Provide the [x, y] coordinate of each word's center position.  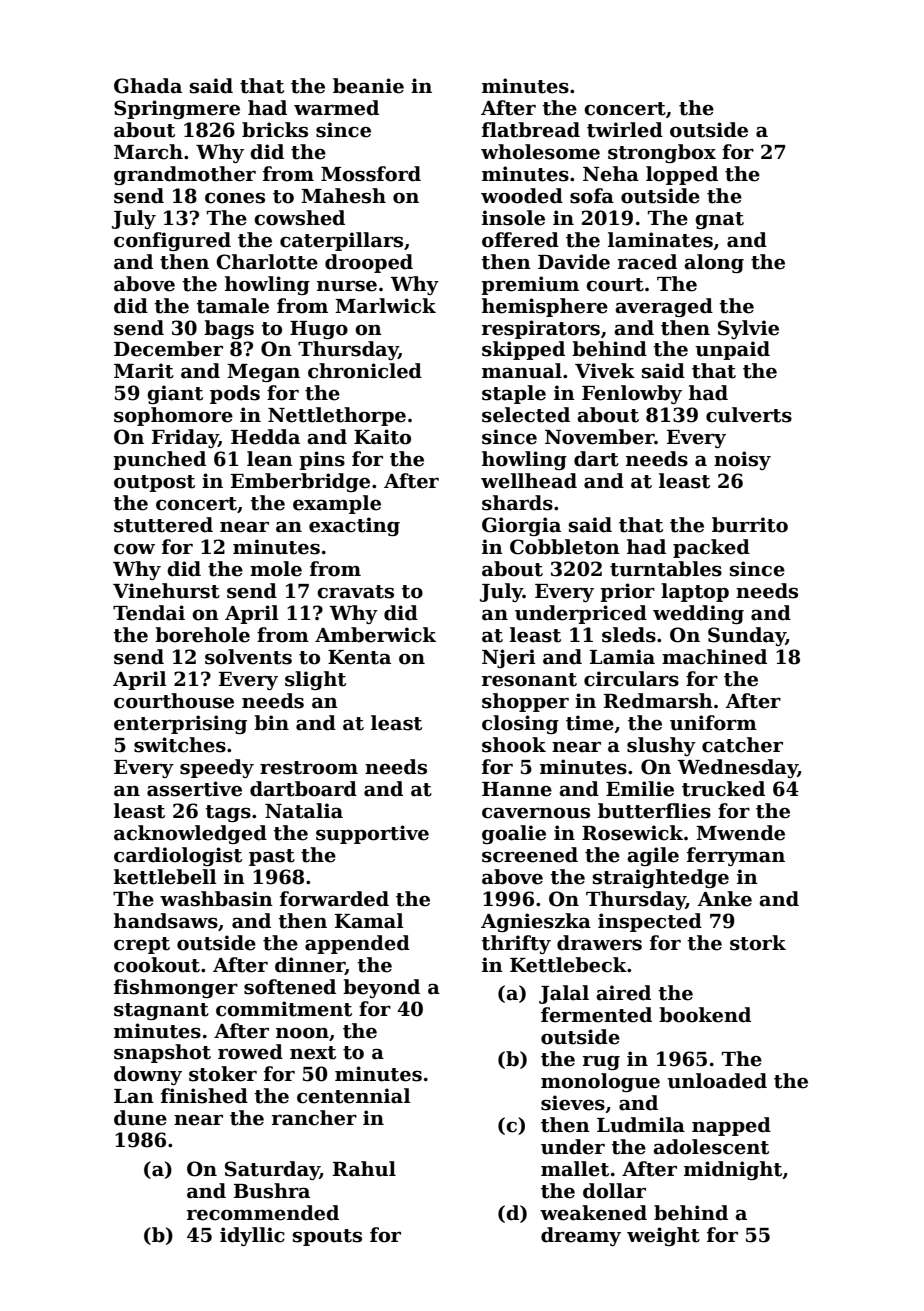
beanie [368, 86]
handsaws [166, 921]
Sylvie [748, 329]
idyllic [252, 1236]
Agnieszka [536, 922]
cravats [355, 592]
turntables [666, 569]
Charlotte [267, 262]
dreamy [581, 1236]
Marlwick [385, 306]
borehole [202, 635]
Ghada [148, 86]
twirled [625, 130]
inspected [650, 922]
